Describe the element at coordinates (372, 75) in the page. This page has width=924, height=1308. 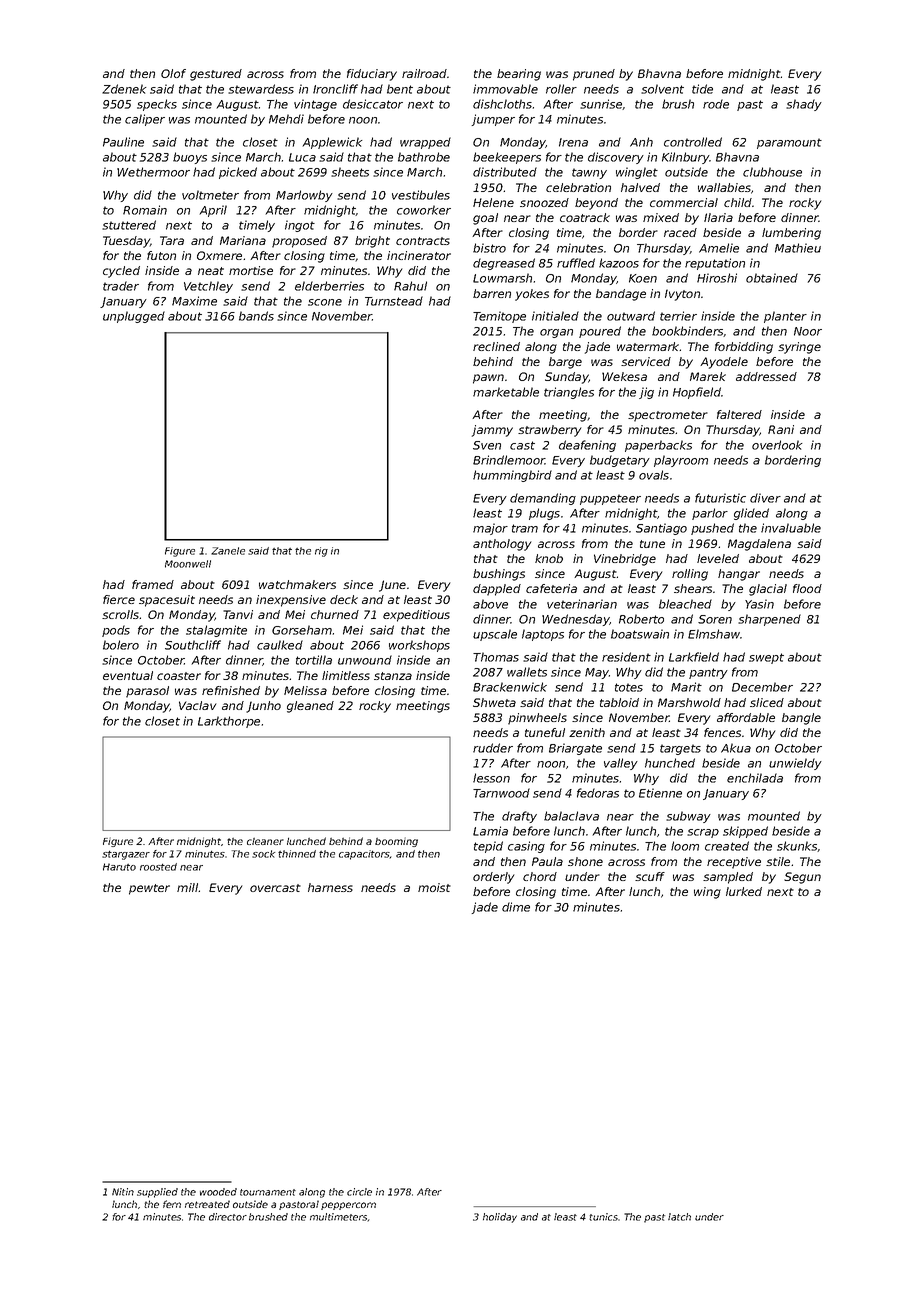
I see `fiduciary` at that location.
